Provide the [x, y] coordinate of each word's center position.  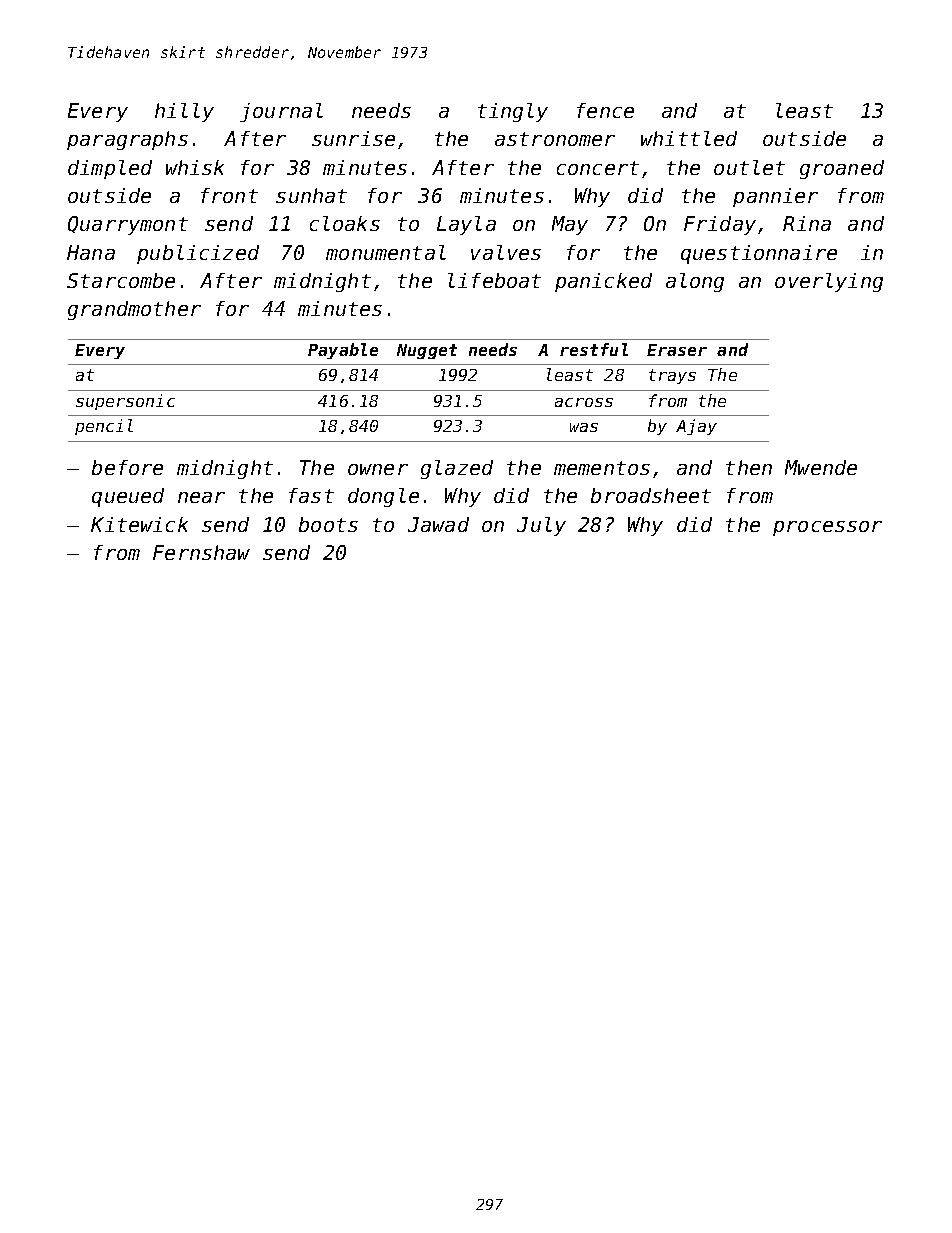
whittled [689, 138]
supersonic [125, 402]
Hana [91, 252]
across [584, 402]
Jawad [438, 524]
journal [281, 112]
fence [605, 110]
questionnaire [759, 254]
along [695, 282]
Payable [343, 351]
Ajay [696, 427]
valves [506, 252]
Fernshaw [201, 552]
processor [827, 528]
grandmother [134, 310]
